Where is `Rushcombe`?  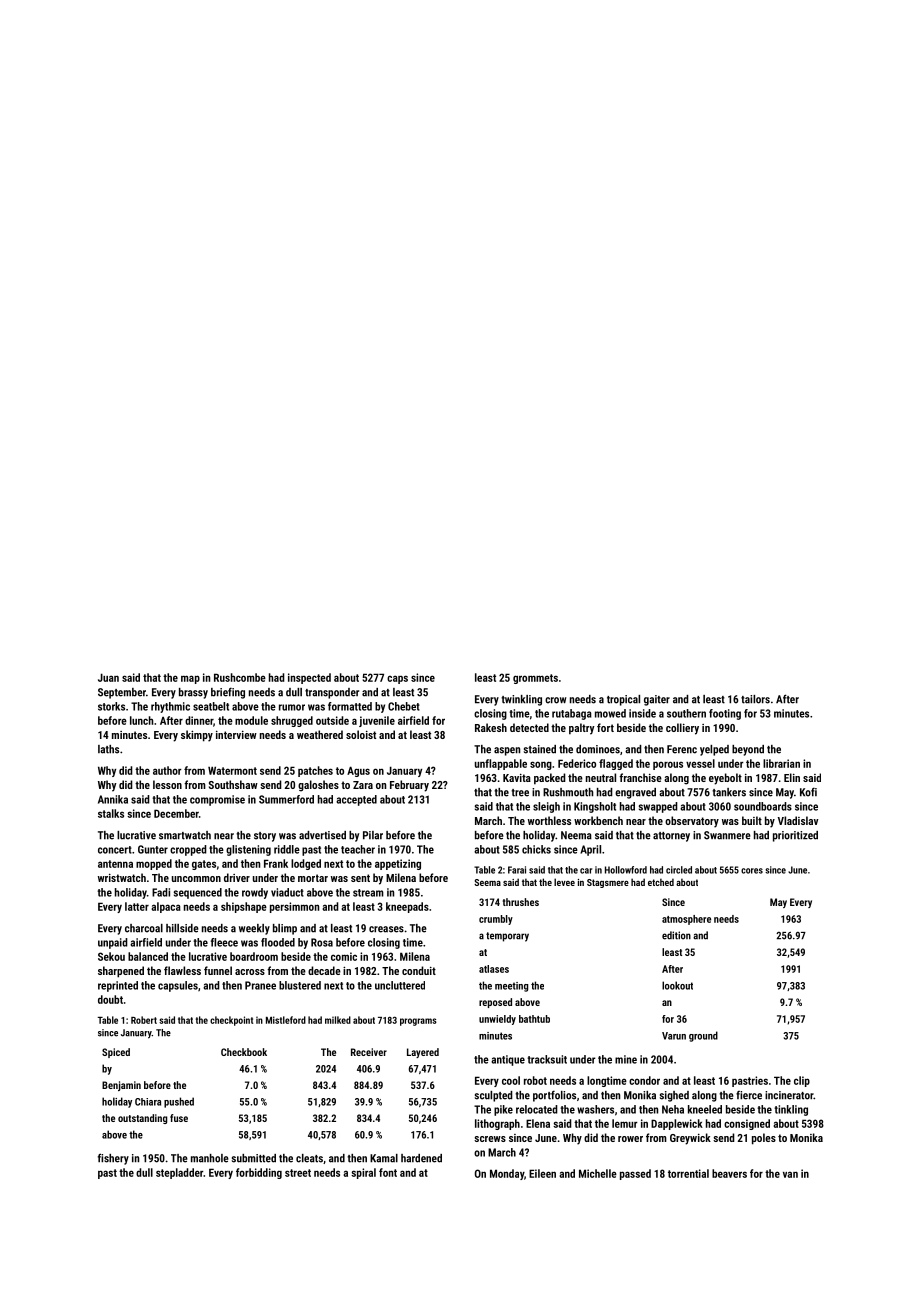 Rushcombe is located at coordinates (240, 677).
